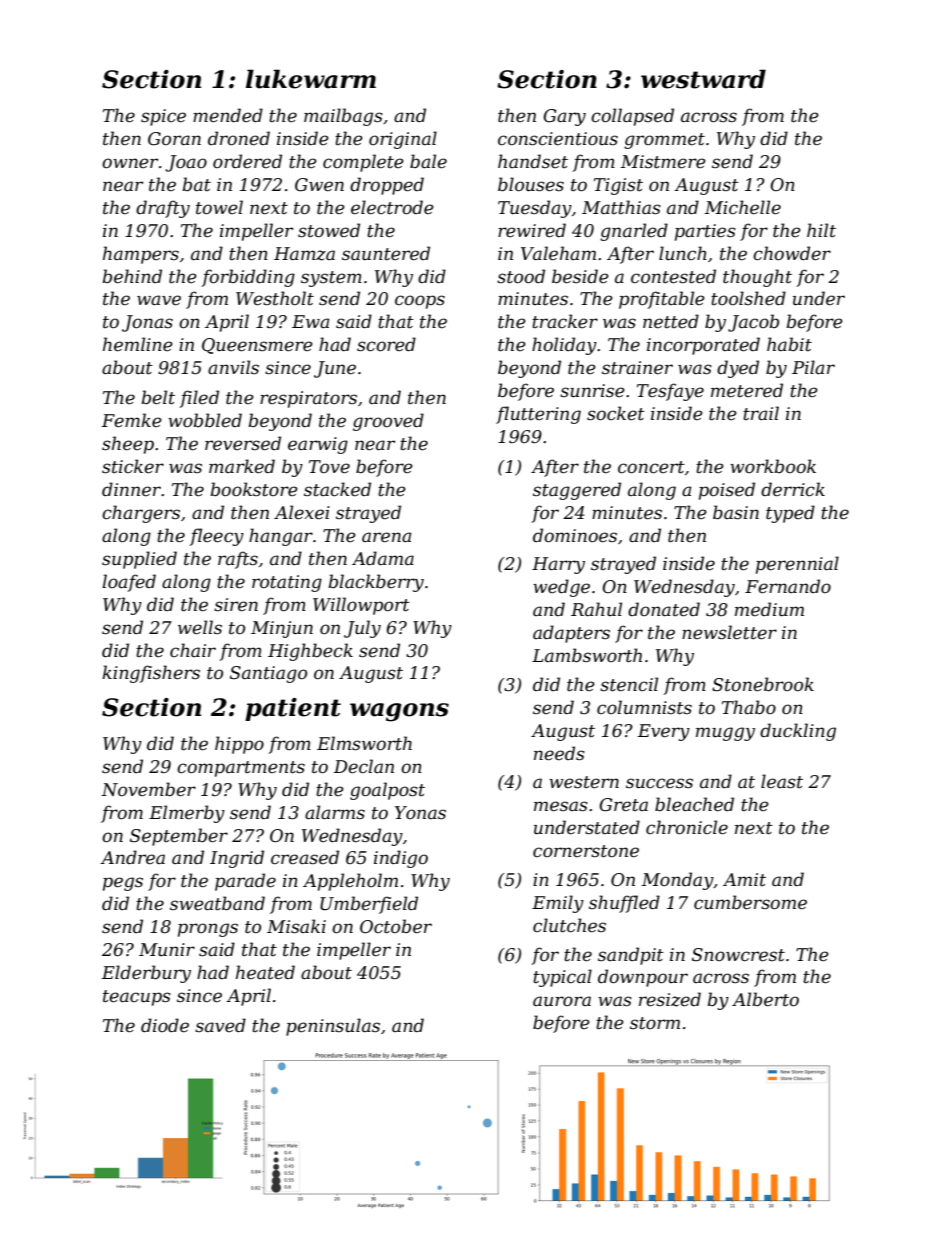 The image size is (952, 1233). Describe the element at coordinates (703, 79) in the image. I see `westward` at that location.
